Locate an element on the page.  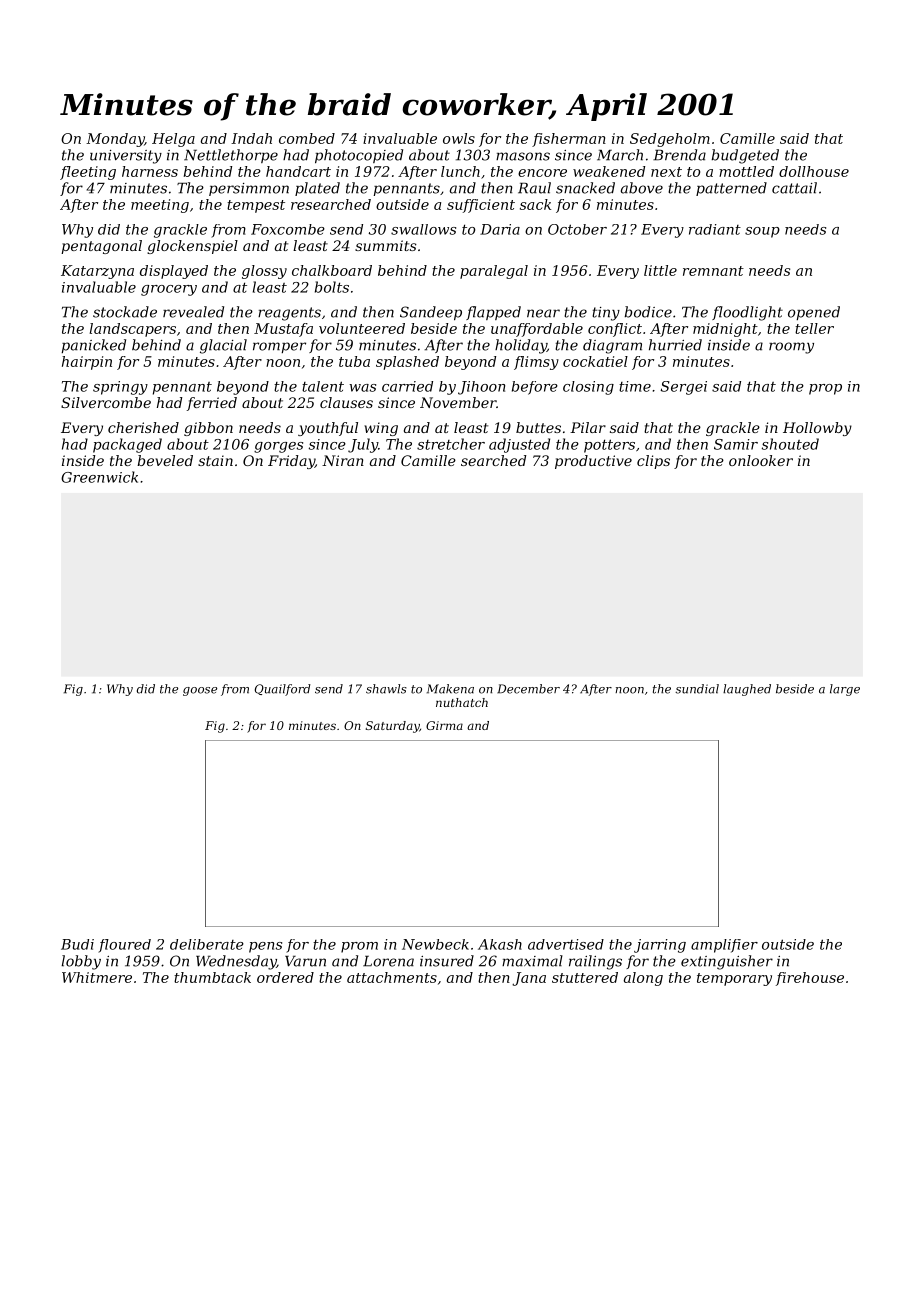
laughed is located at coordinates (747, 690).
